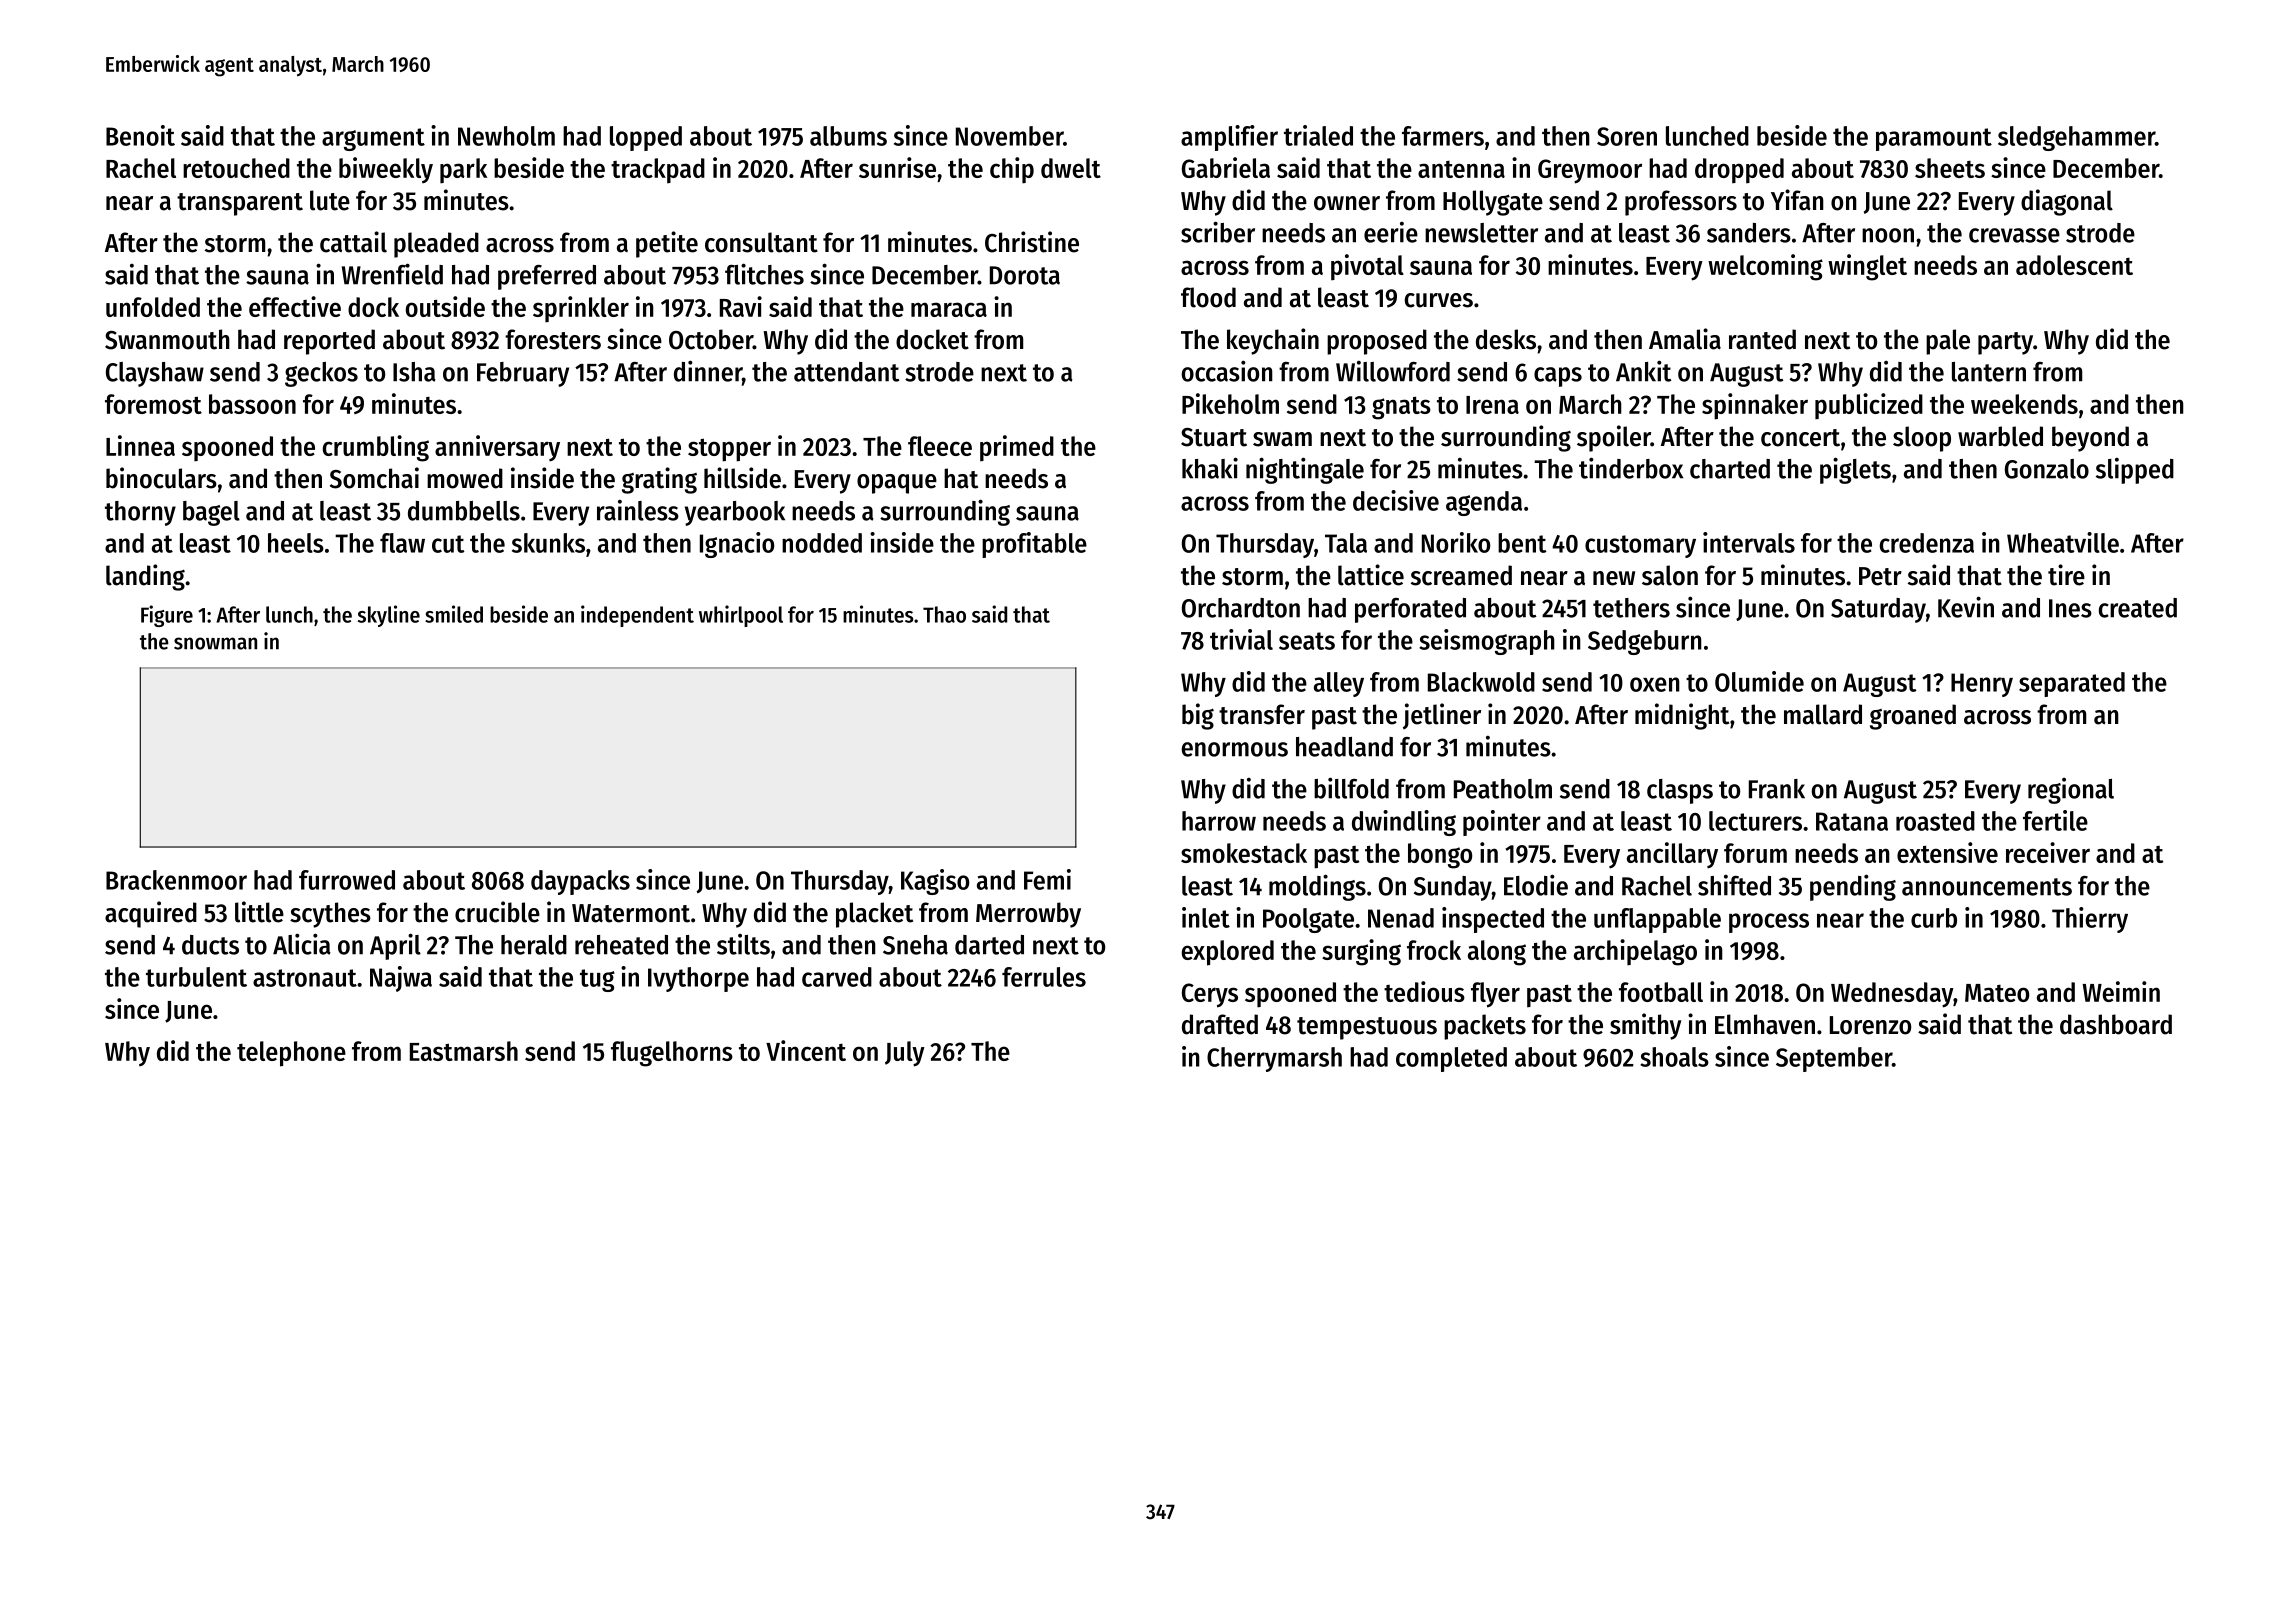 Image resolution: width=2292 pixels, height=1620 pixels. Describe the element at coordinates (1230, 403) in the screenshot. I see `Pikeholm` at that location.
